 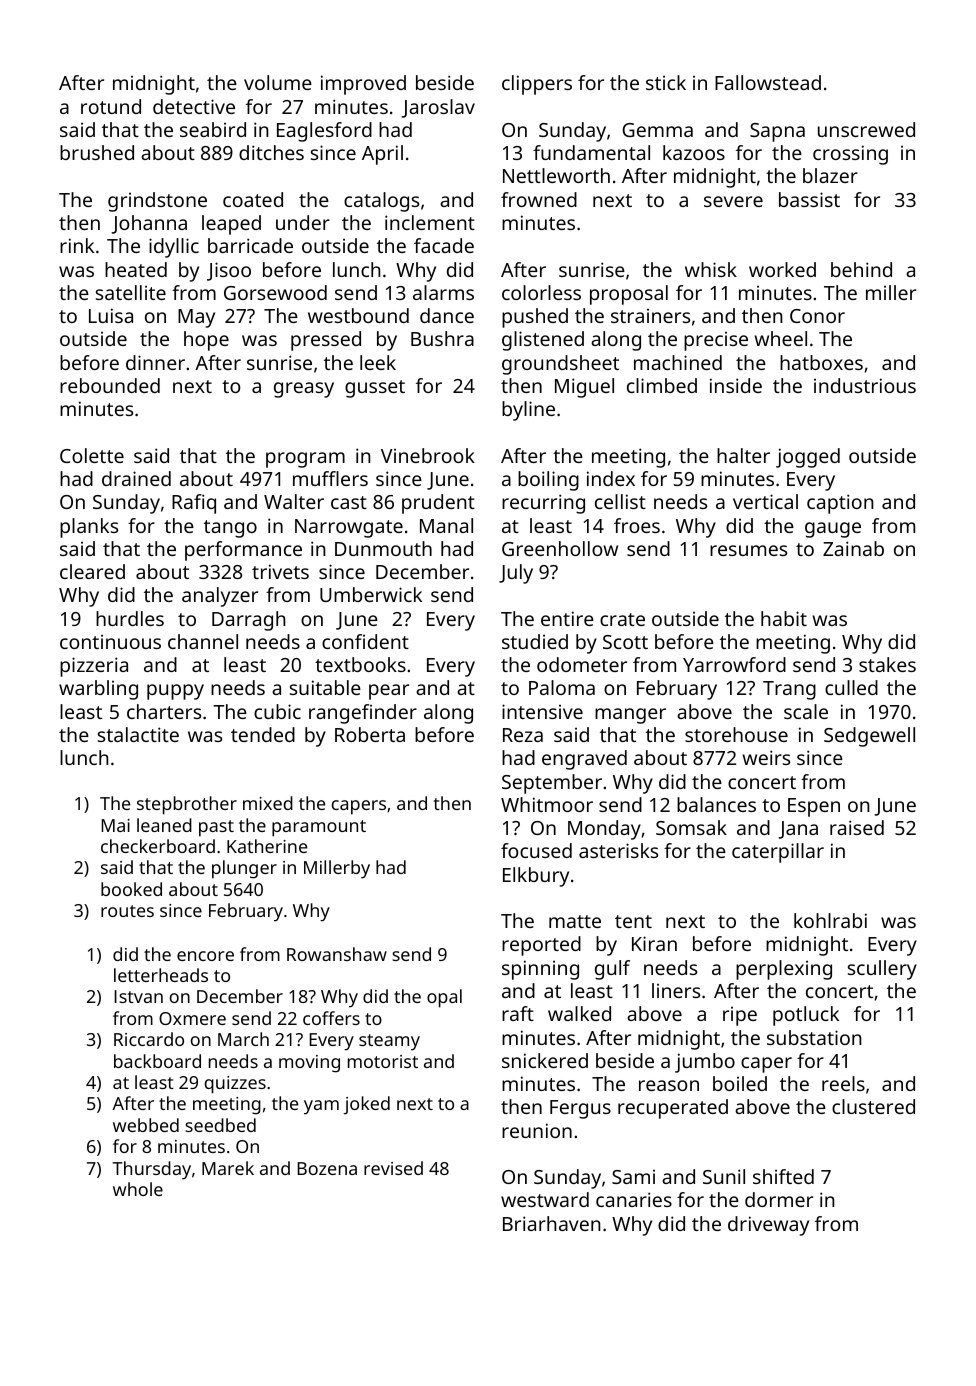 I want to click on engraved, so click(x=584, y=760).
